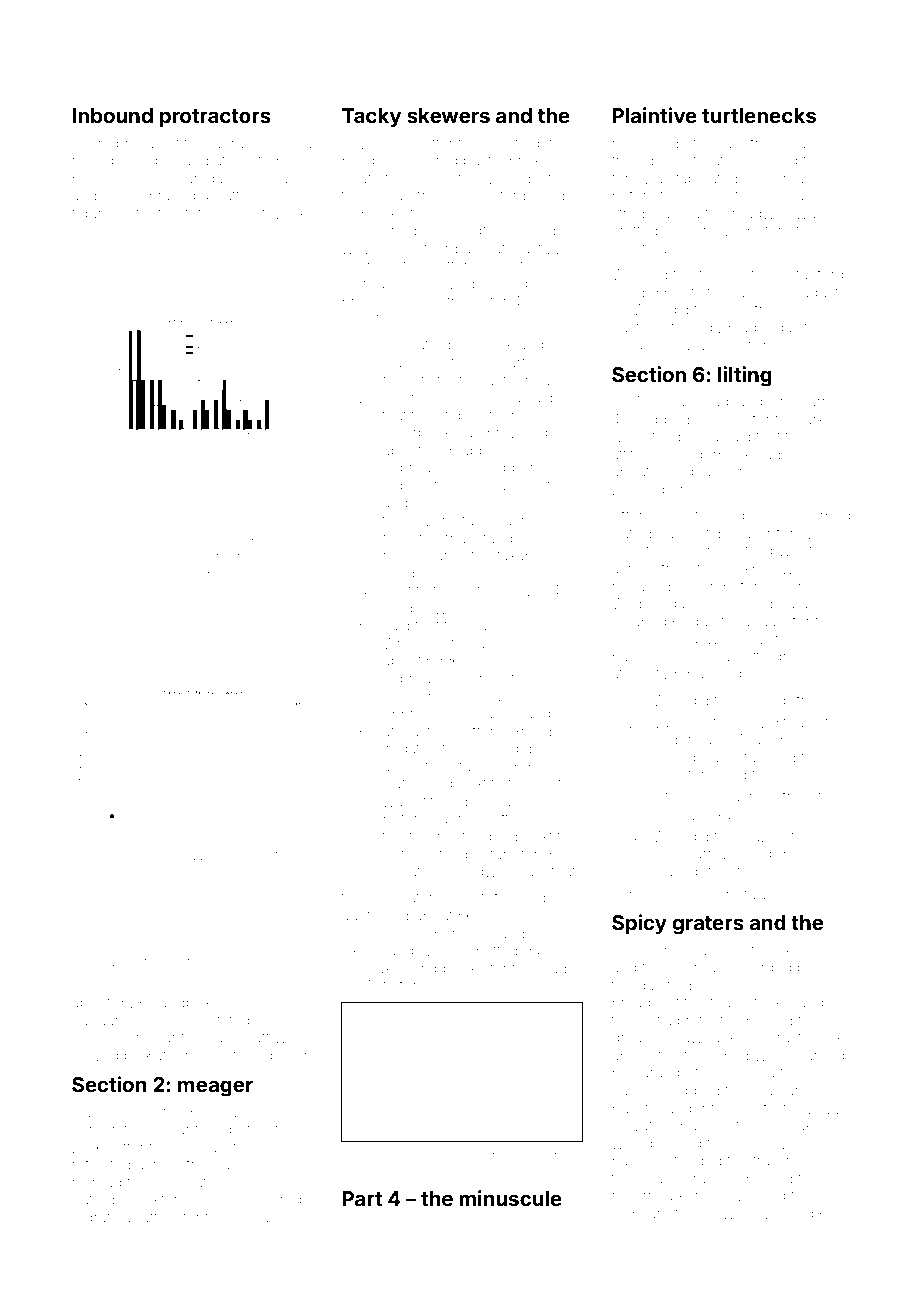 The image size is (924, 1308). I want to click on lockbox, so click(751, 568).
